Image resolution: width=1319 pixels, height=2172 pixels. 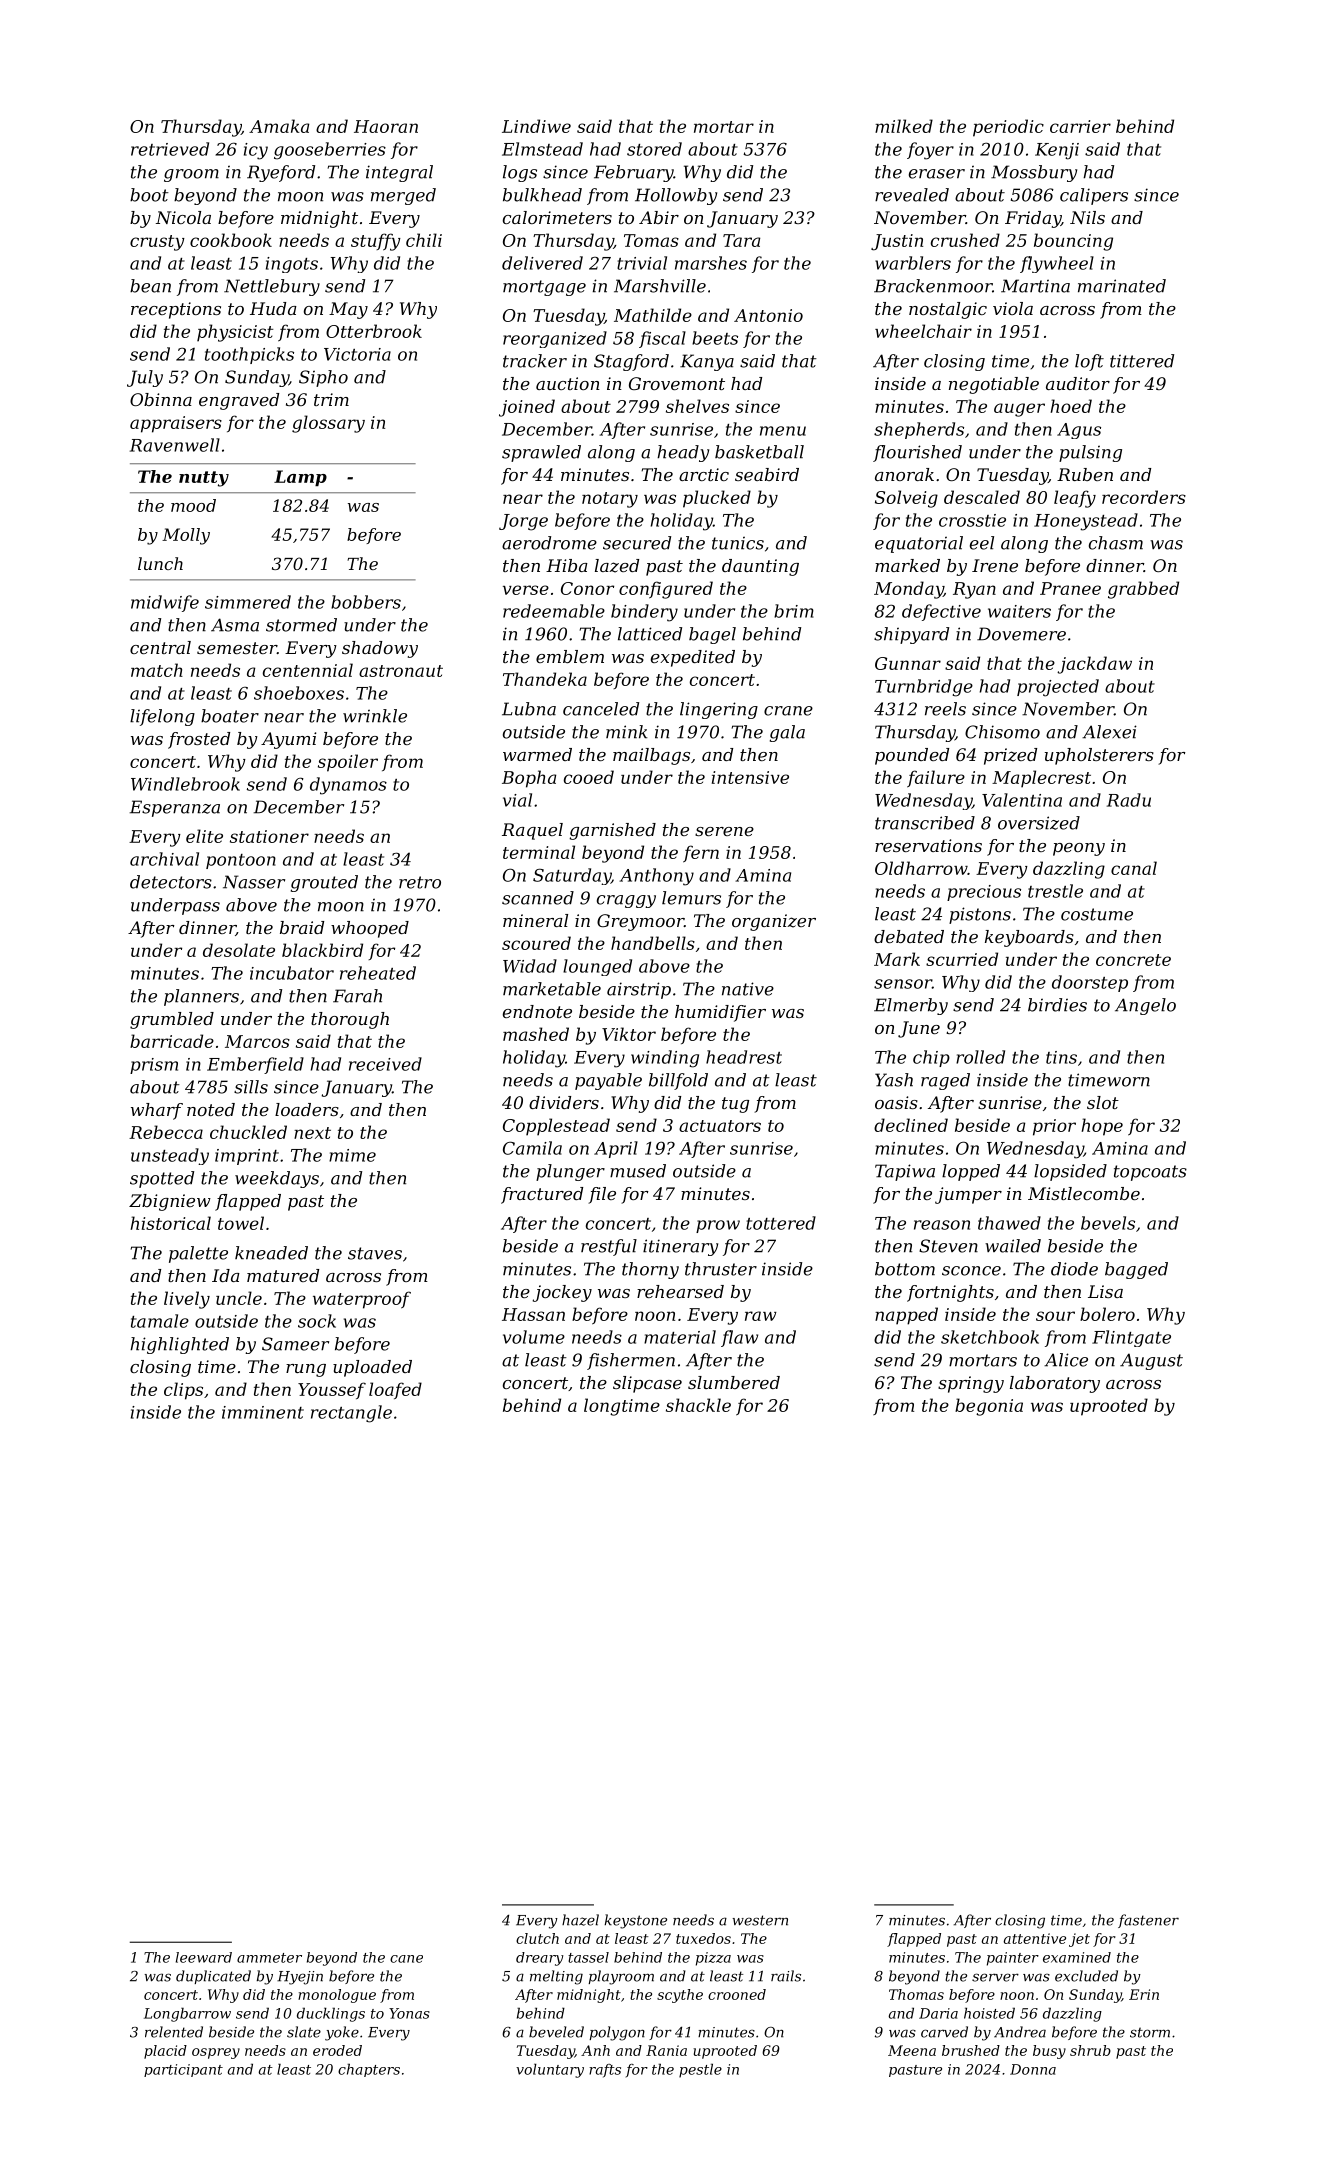 I want to click on fastener, so click(x=1148, y=1921).
